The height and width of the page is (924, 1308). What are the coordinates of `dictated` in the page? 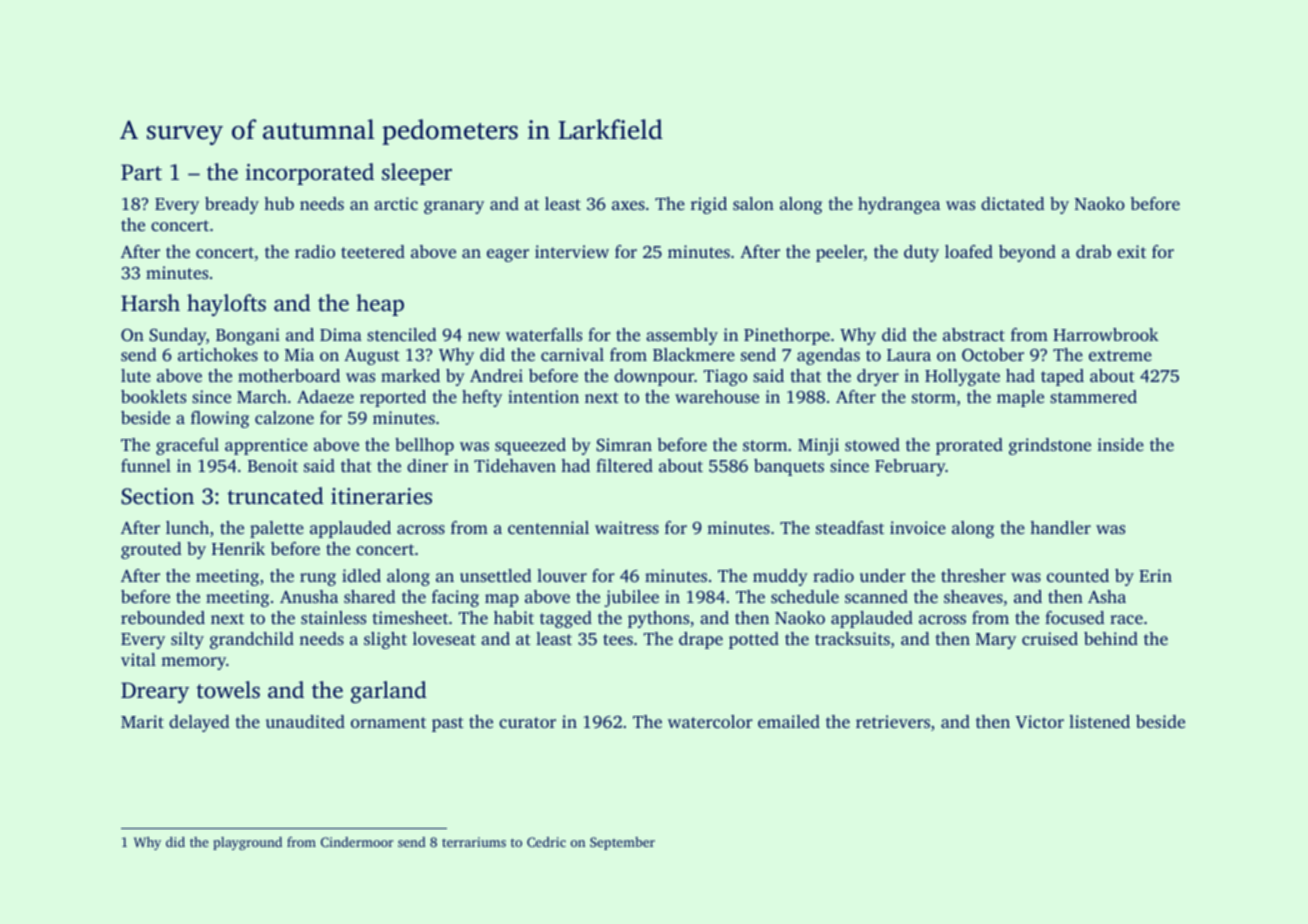 It's located at (1013, 203).
